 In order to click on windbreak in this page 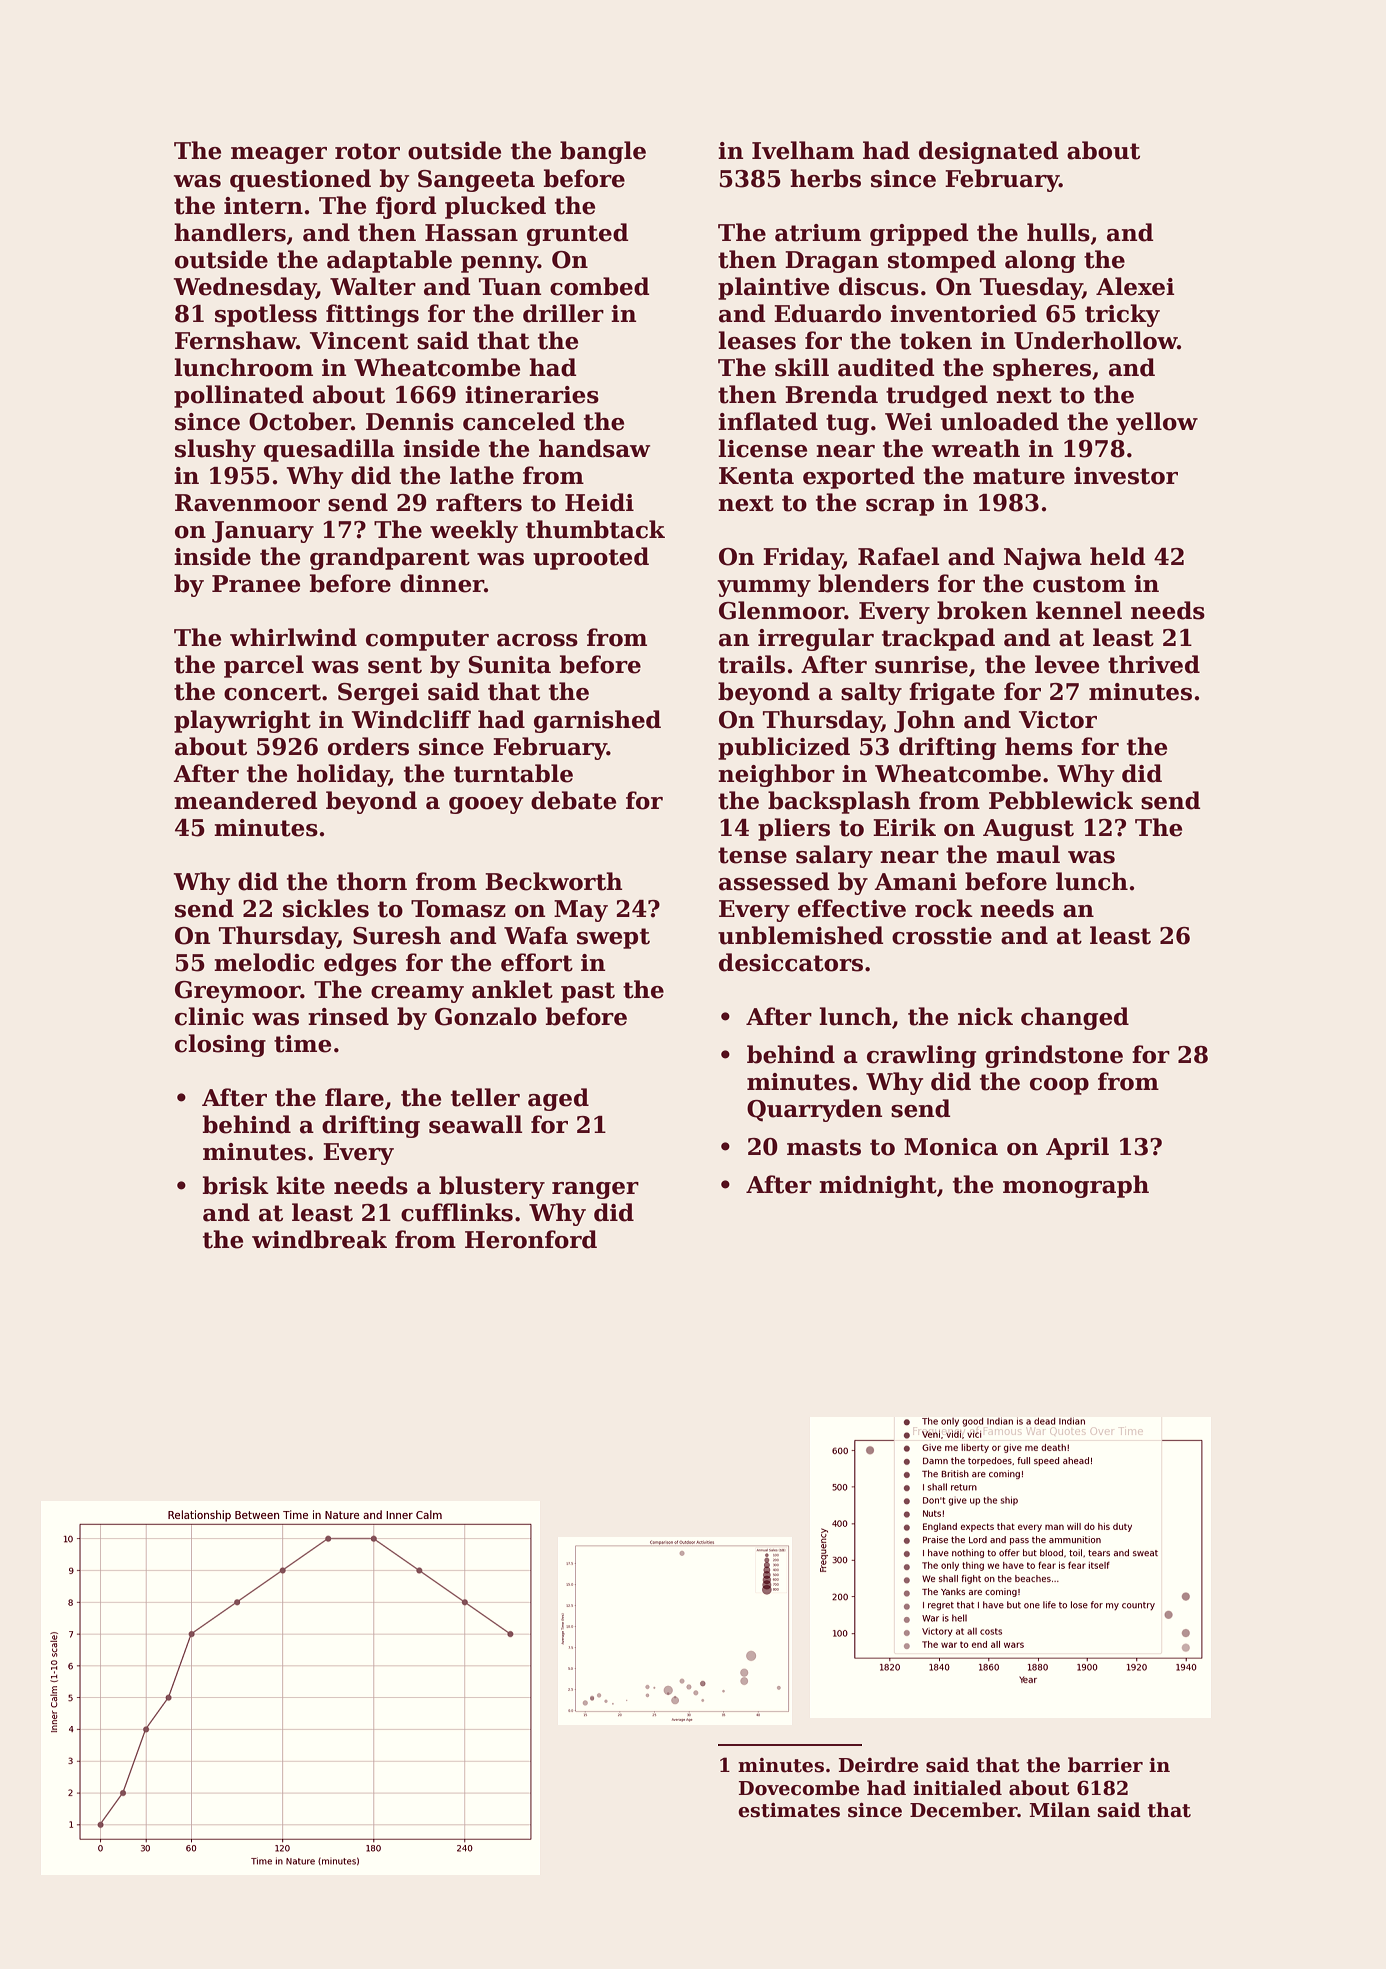, I will do `click(319, 1239)`.
